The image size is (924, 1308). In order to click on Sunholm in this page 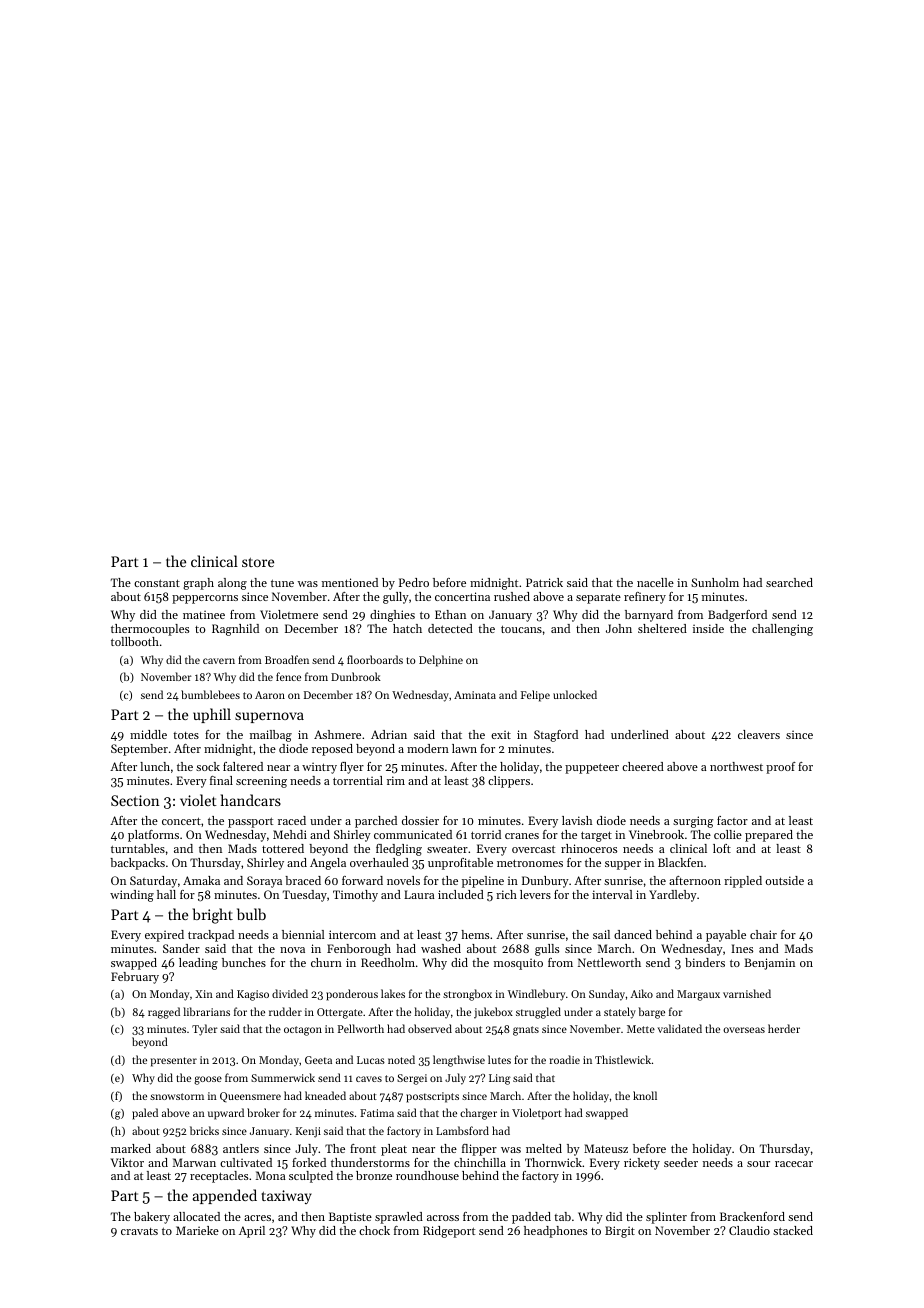, I will do `click(715, 582)`.
